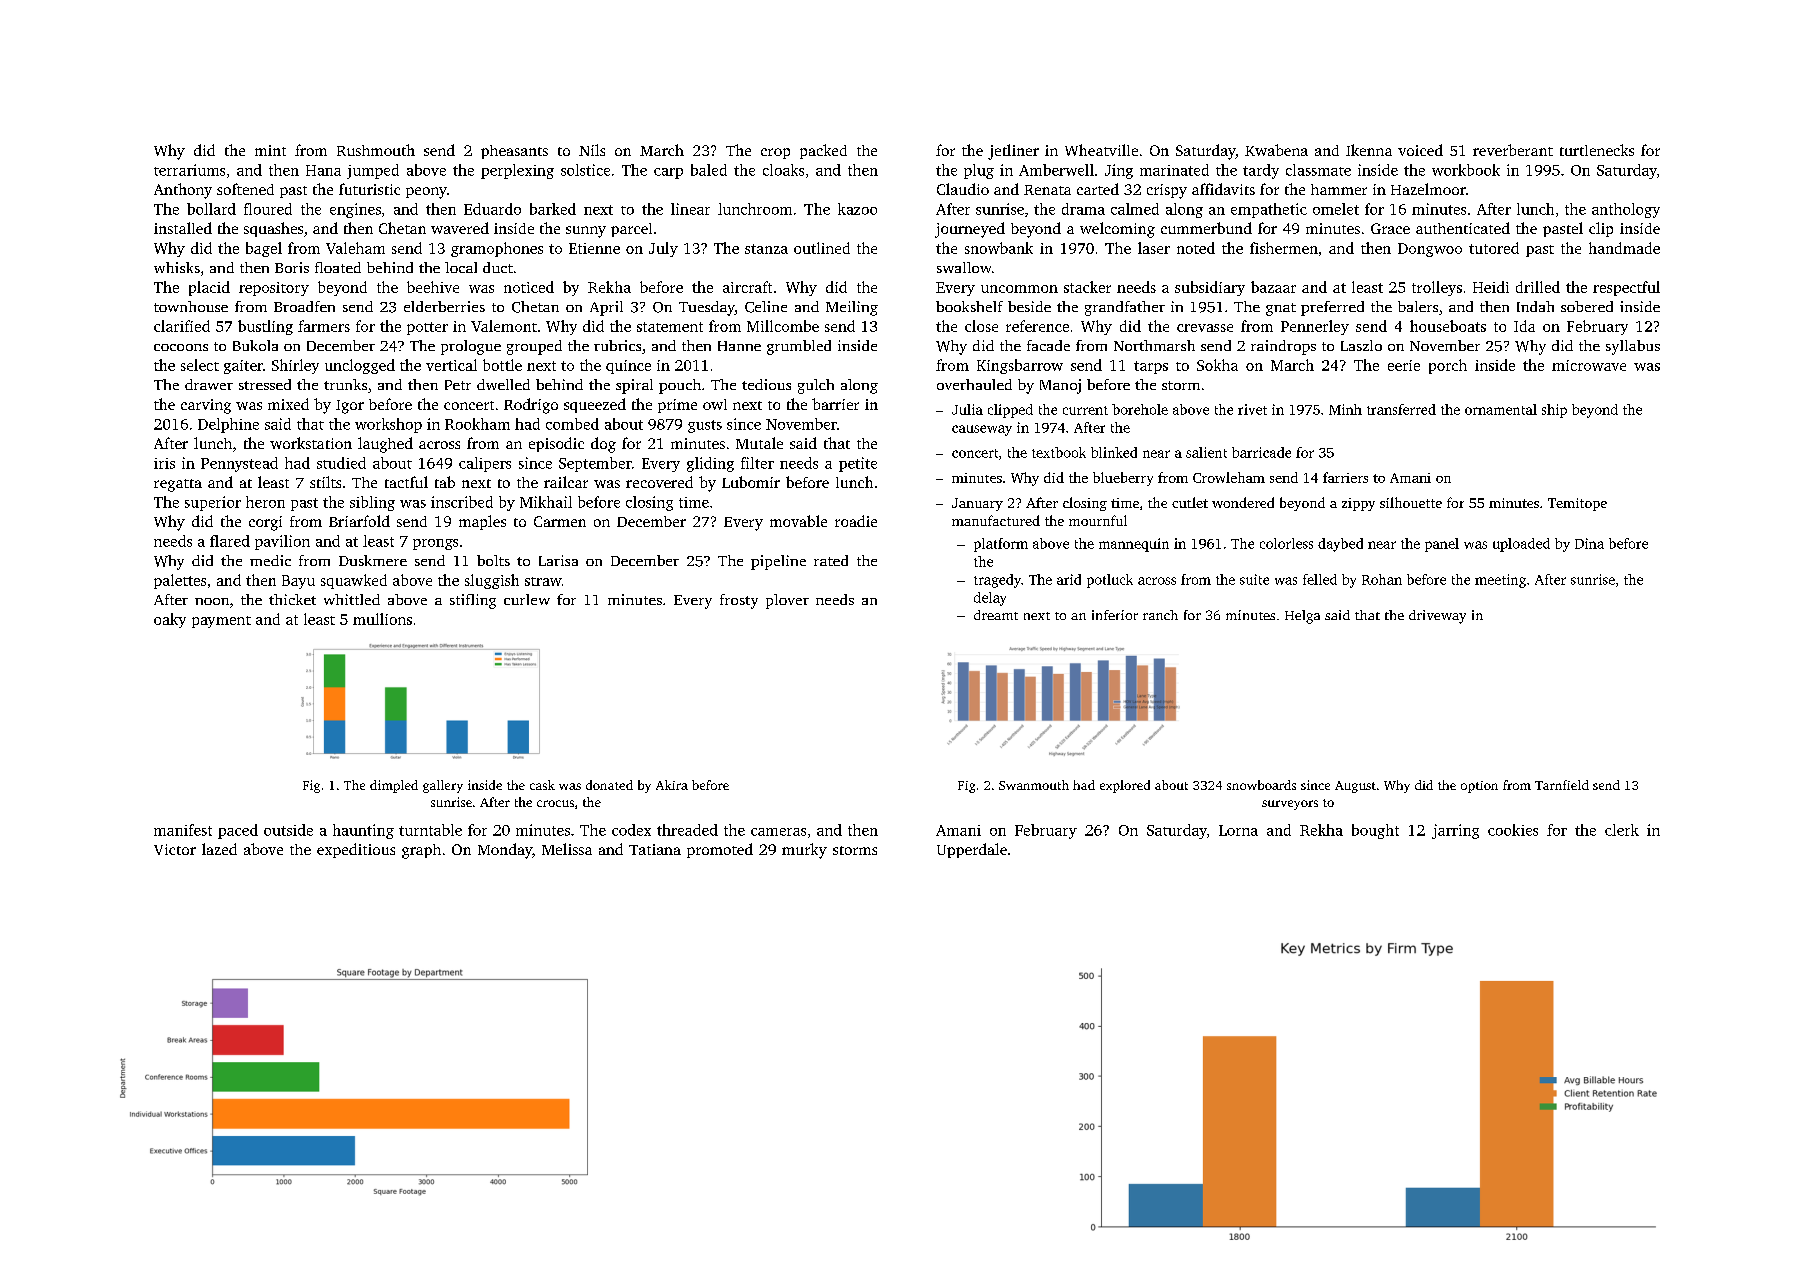 This image has width=1814, height=1283. What do you see at coordinates (531, 406) in the image?
I see `Rodrigo` at bounding box center [531, 406].
